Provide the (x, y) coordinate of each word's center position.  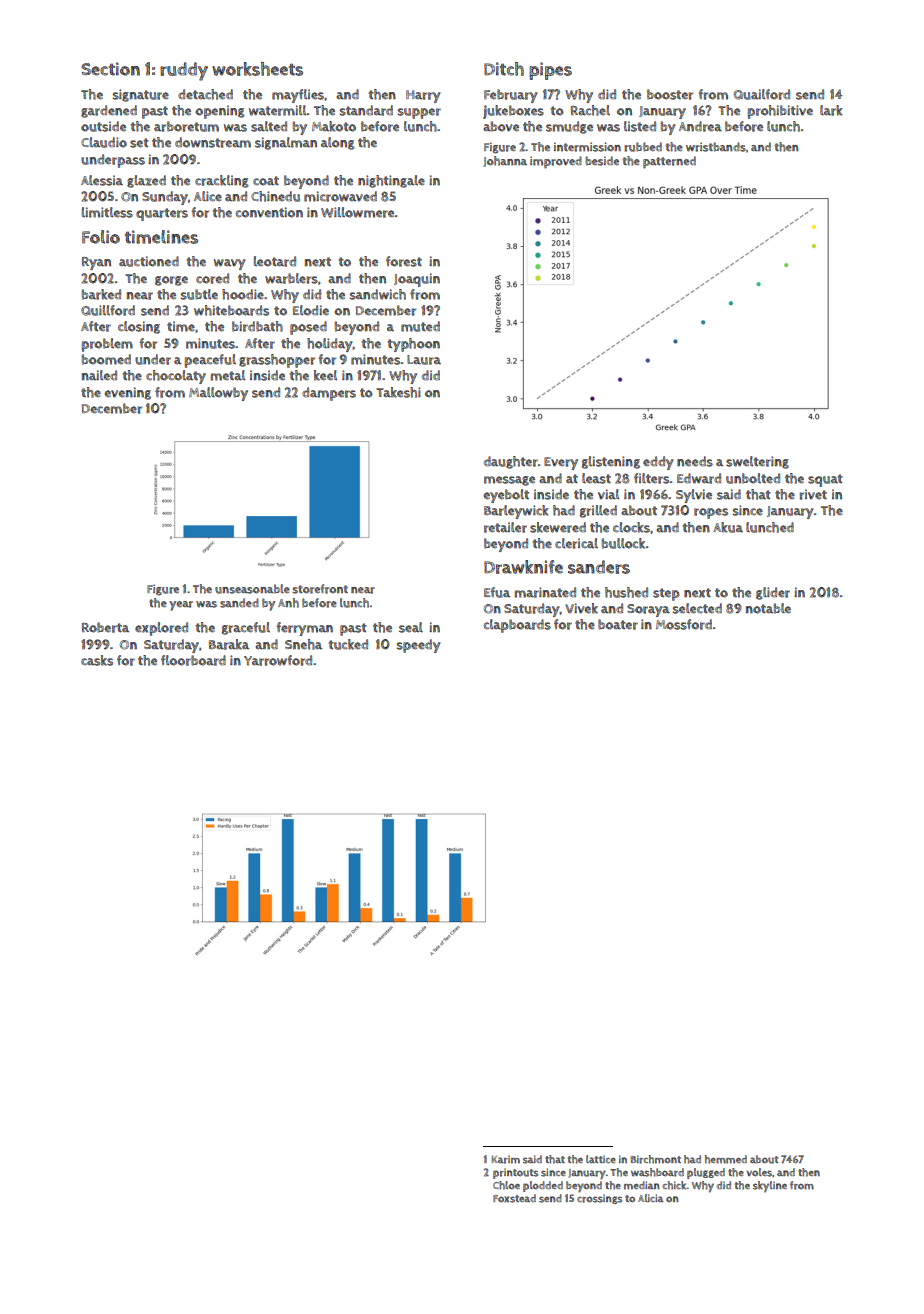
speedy (418, 646)
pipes (550, 71)
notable (768, 608)
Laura (424, 360)
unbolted (753, 478)
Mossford (684, 624)
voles (759, 1172)
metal (228, 375)
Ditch (504, 69)
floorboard (193, 660)
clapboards (517, 626)
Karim (506, 1159)
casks (97, 660)
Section (110, 69)
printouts (515, 1173)
